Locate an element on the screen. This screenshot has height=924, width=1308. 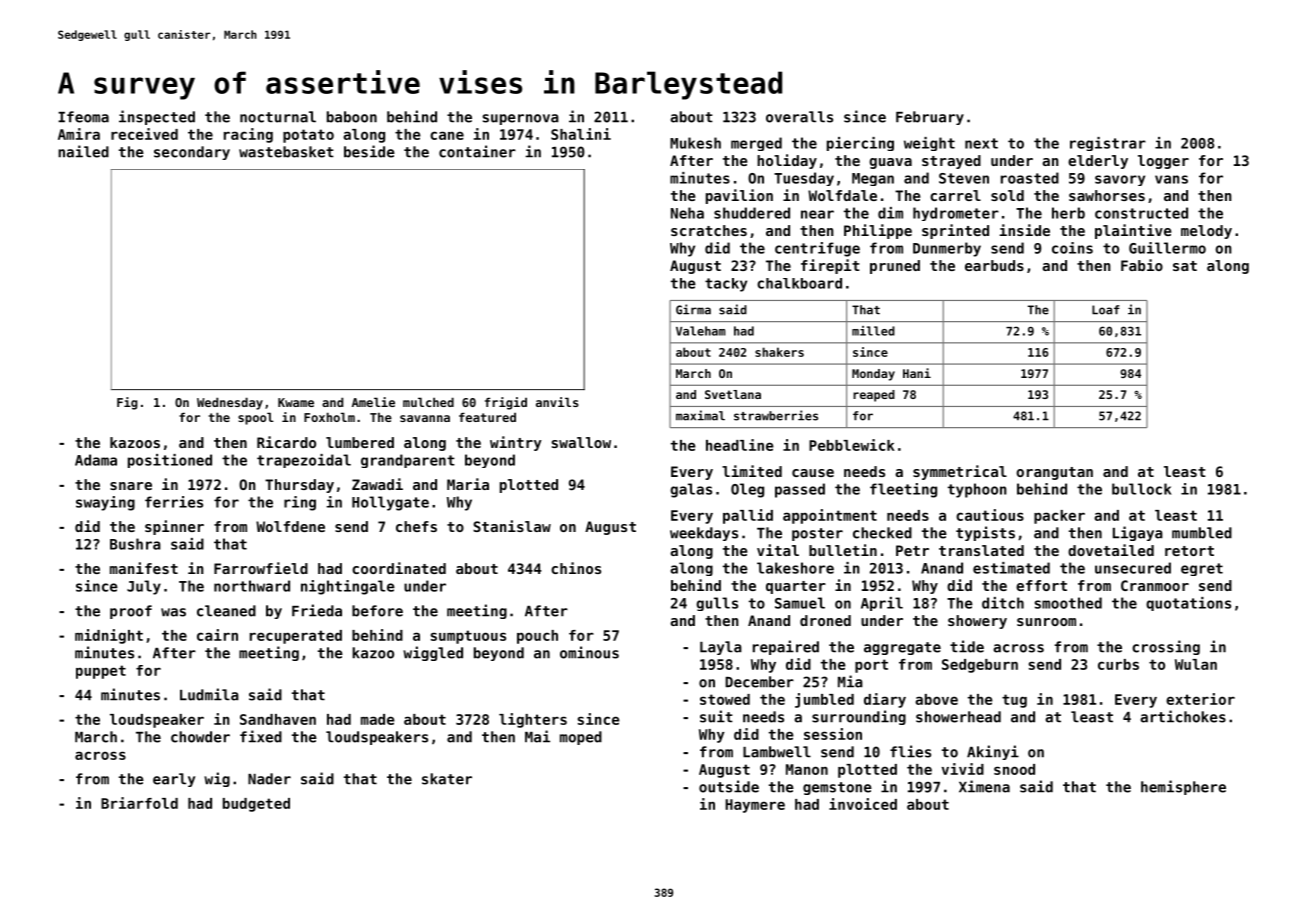
spool is located at coordinates (256, 418).
